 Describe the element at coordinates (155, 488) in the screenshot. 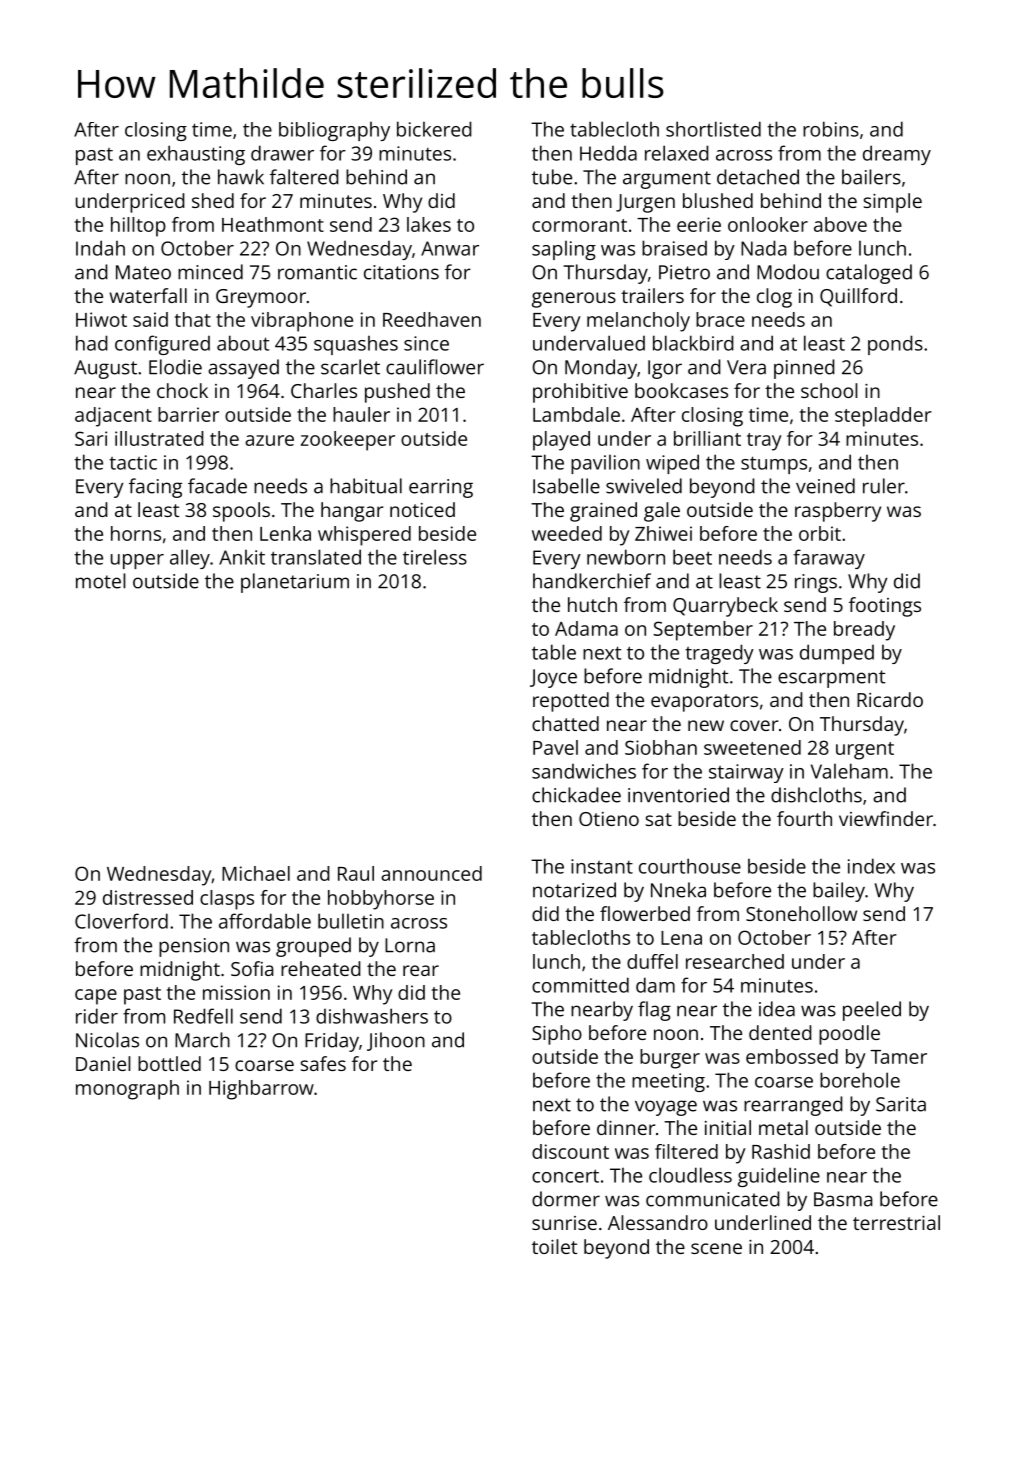

I see `facing` at that location.
